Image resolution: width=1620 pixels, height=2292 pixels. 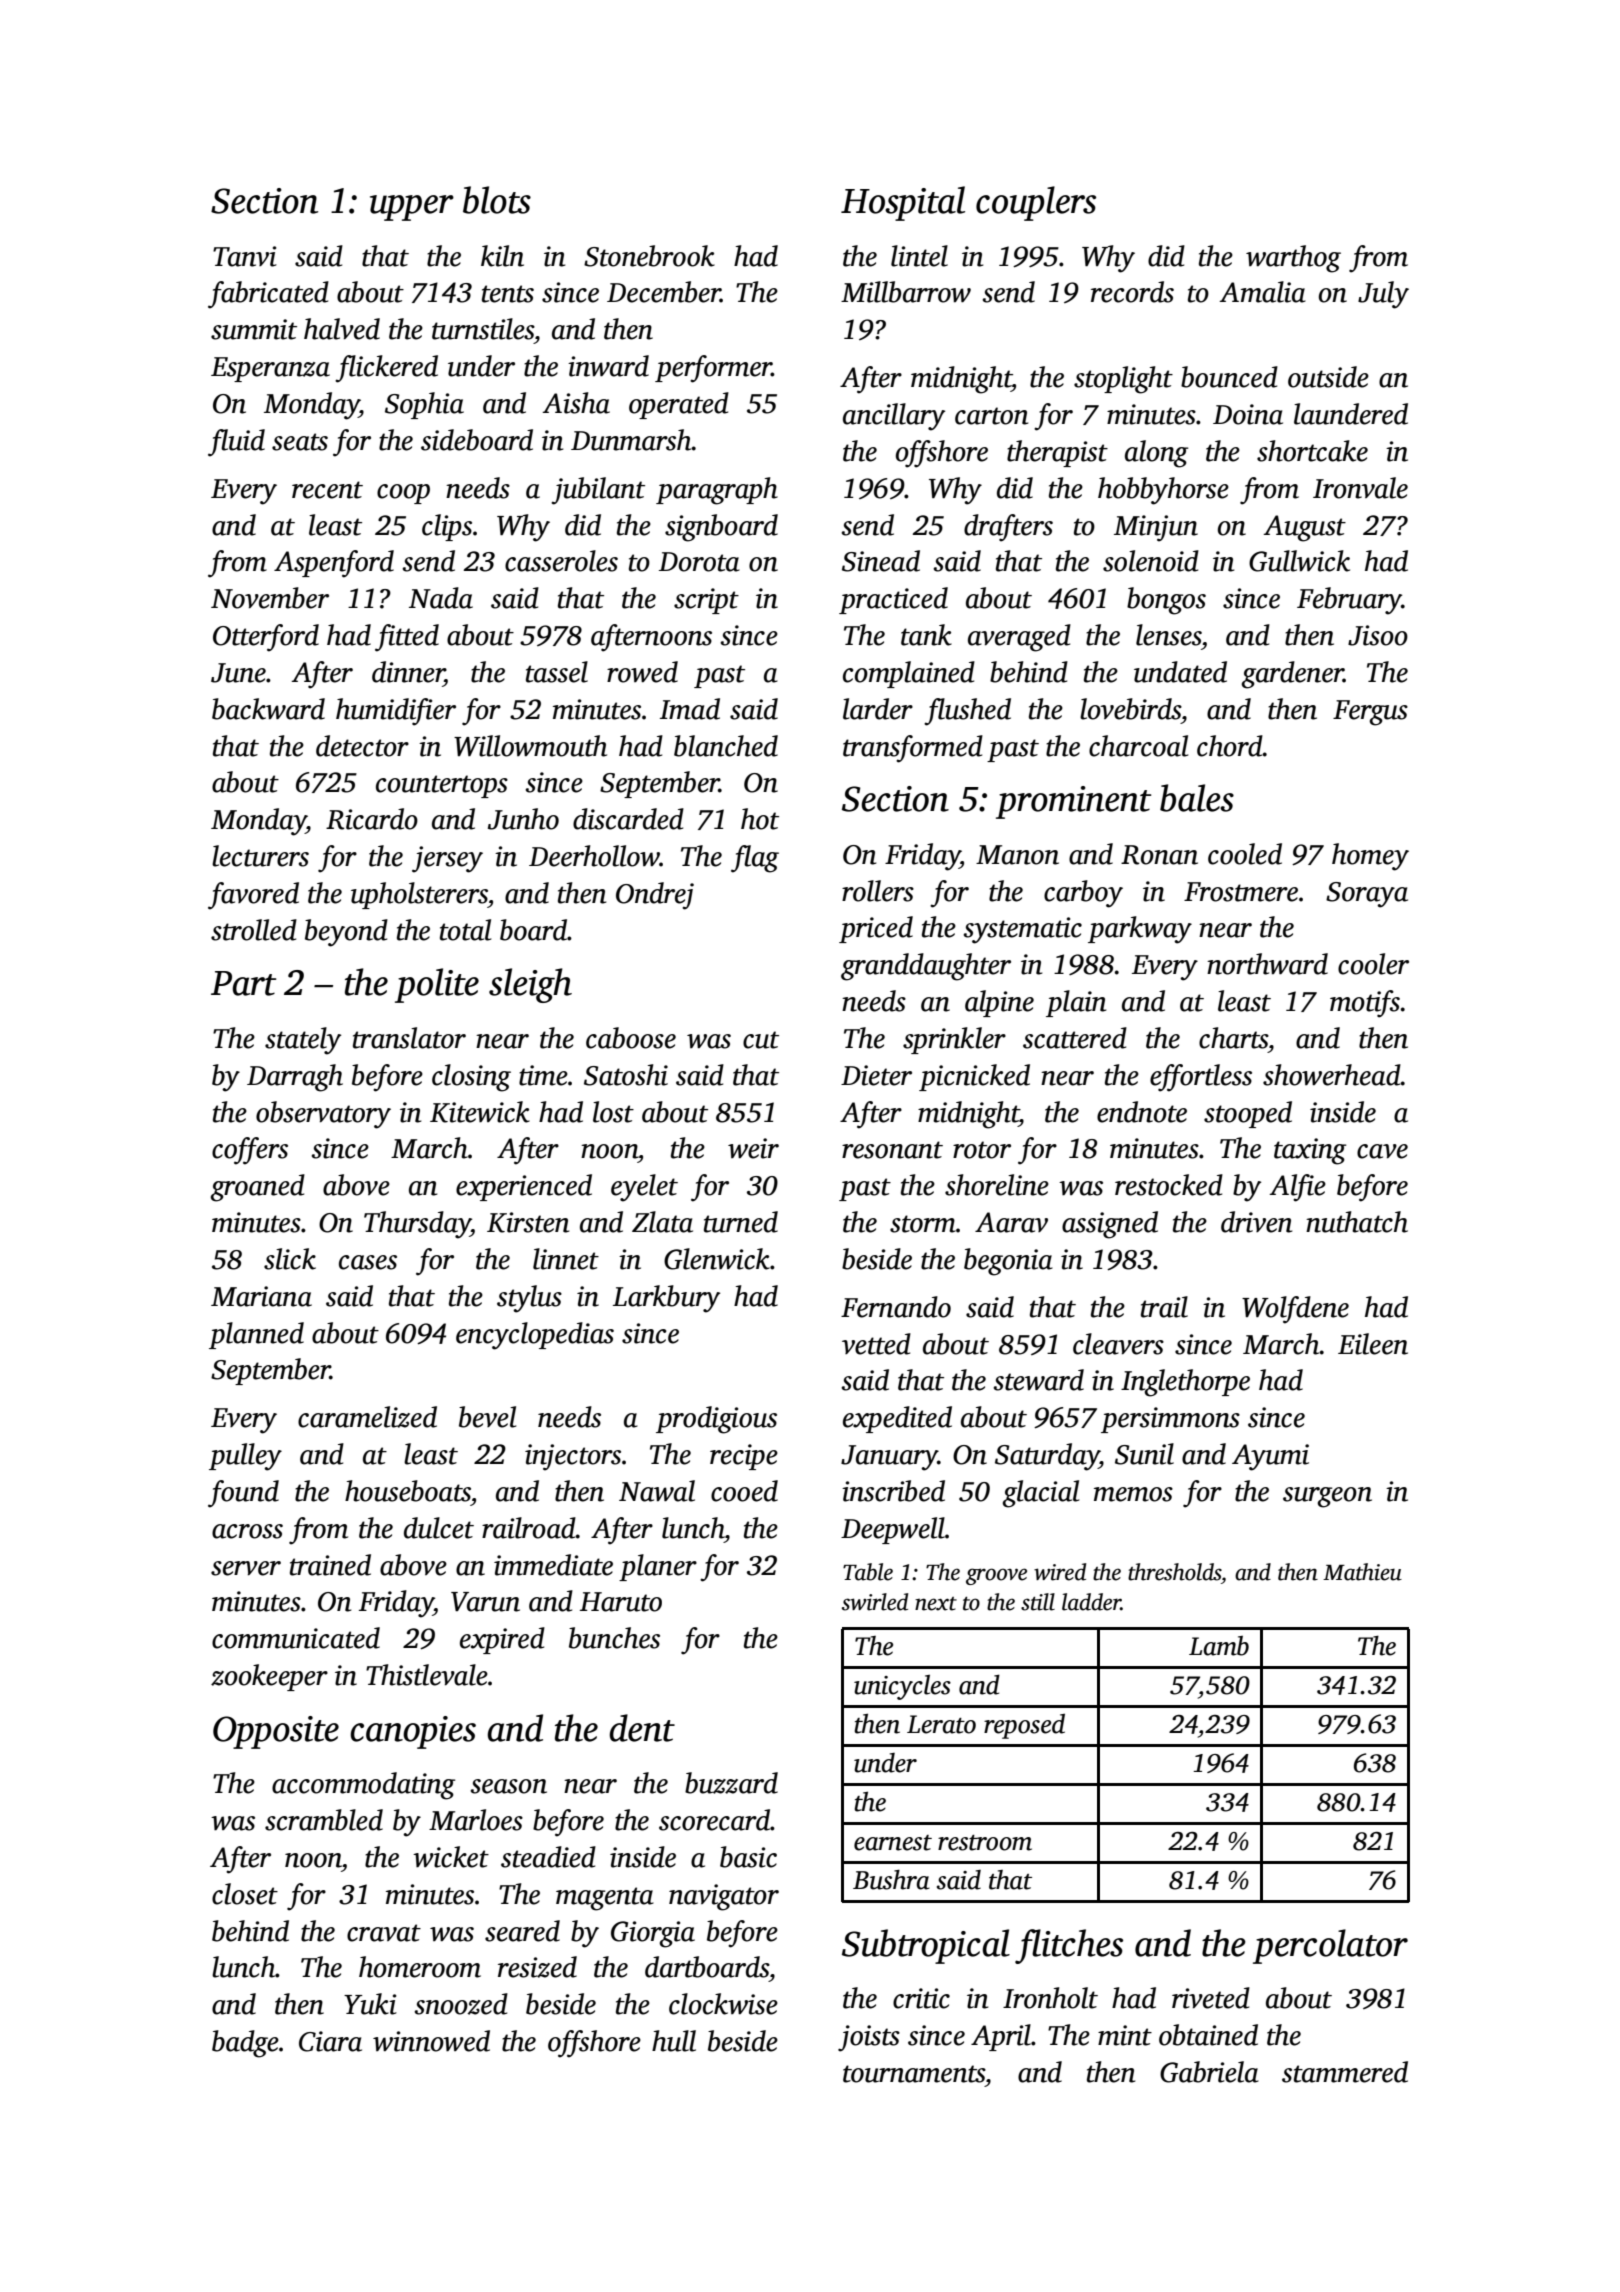 What do you see at coordinates (1159, 855) in the image?
I see `Ronan` at bounding box center [1159, 855].
